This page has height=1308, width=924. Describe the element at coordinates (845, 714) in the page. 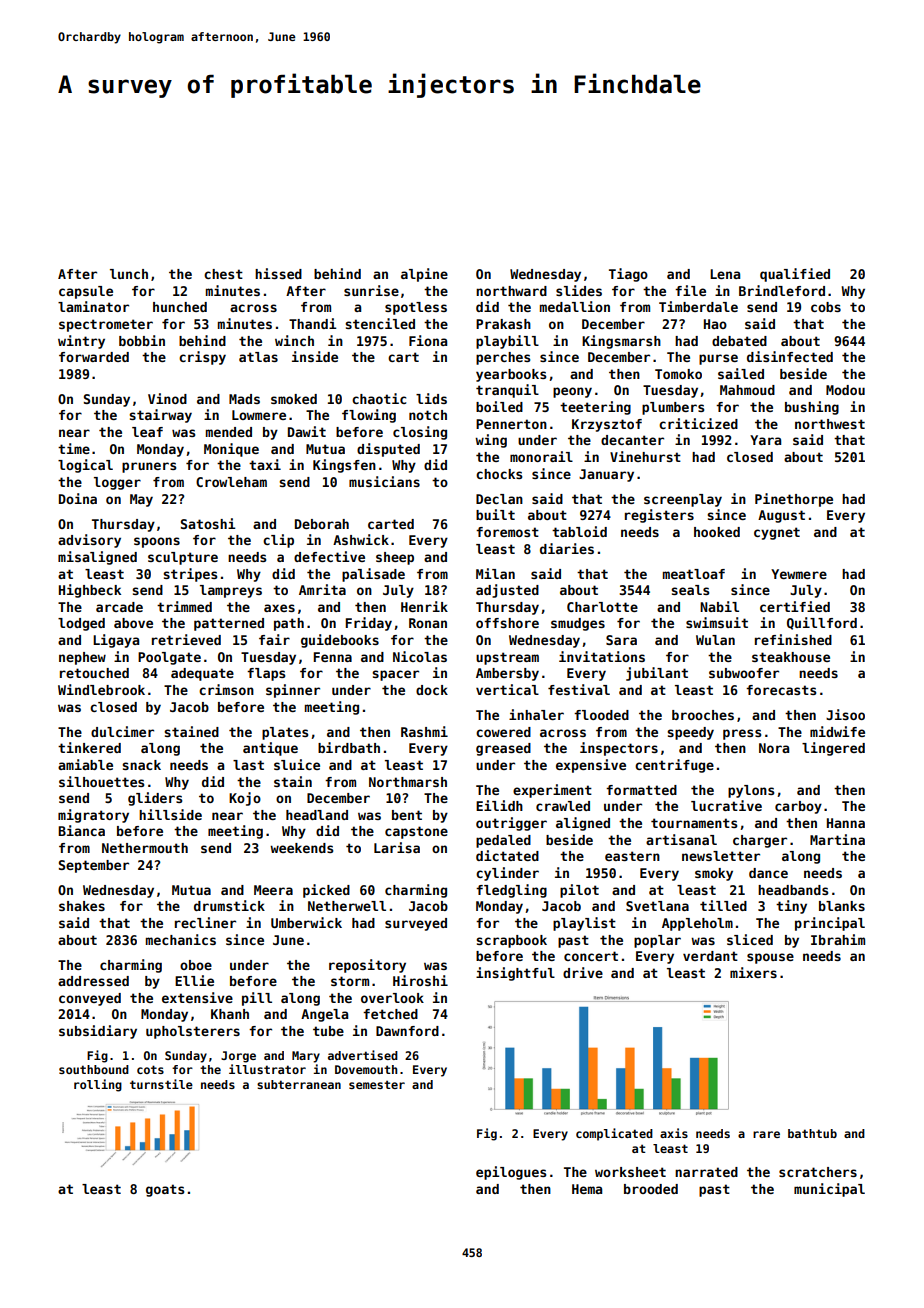

I see `Jisoo` at that location.
